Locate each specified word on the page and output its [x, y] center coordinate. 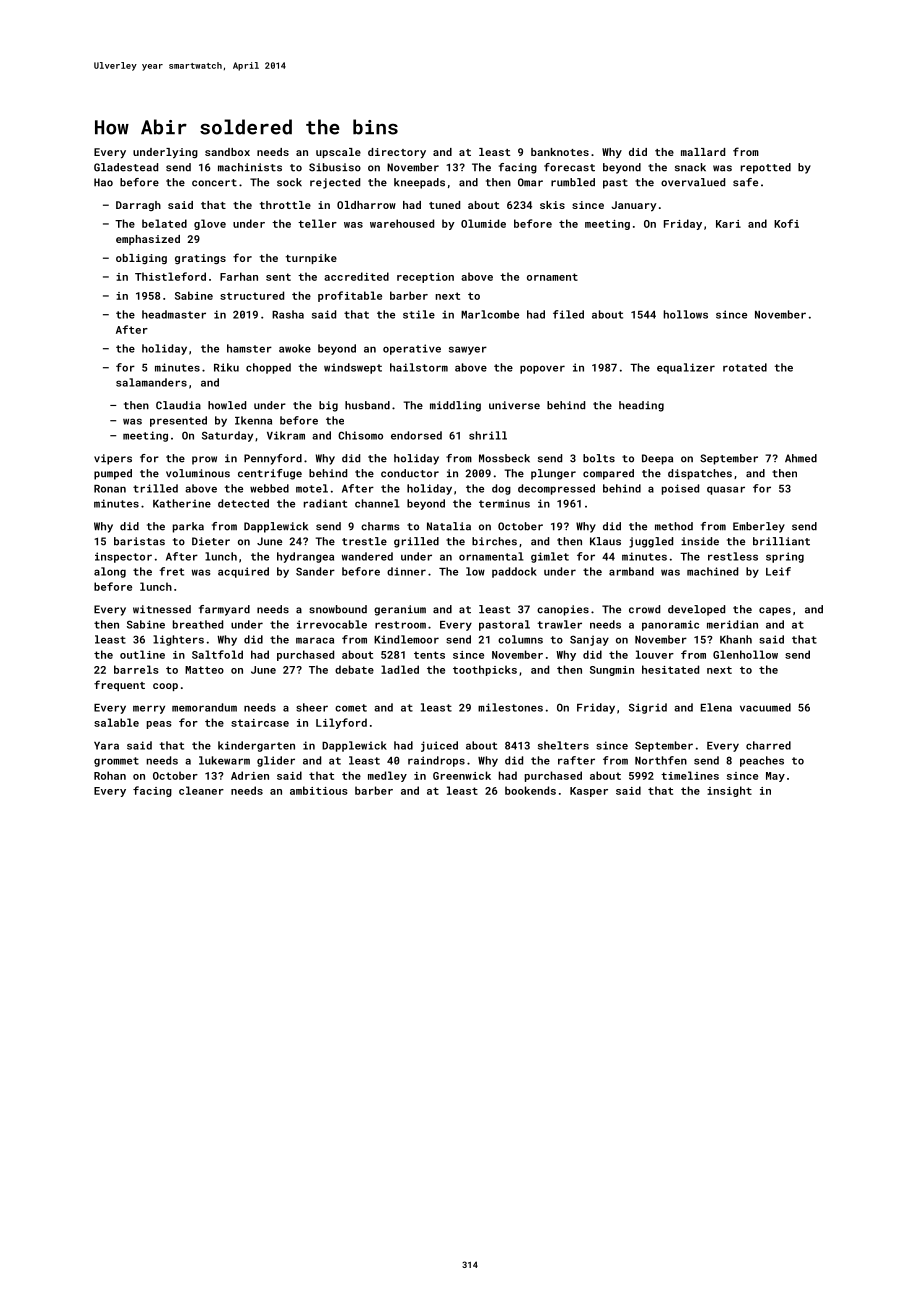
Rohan [110, 775]
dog [501, 489]
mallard [703, 152]
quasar [726, 490]
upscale [338, 153]
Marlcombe [490, 314]
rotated [745, 367]
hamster [249, 348]
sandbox [227, 152]
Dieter [211, 541]
